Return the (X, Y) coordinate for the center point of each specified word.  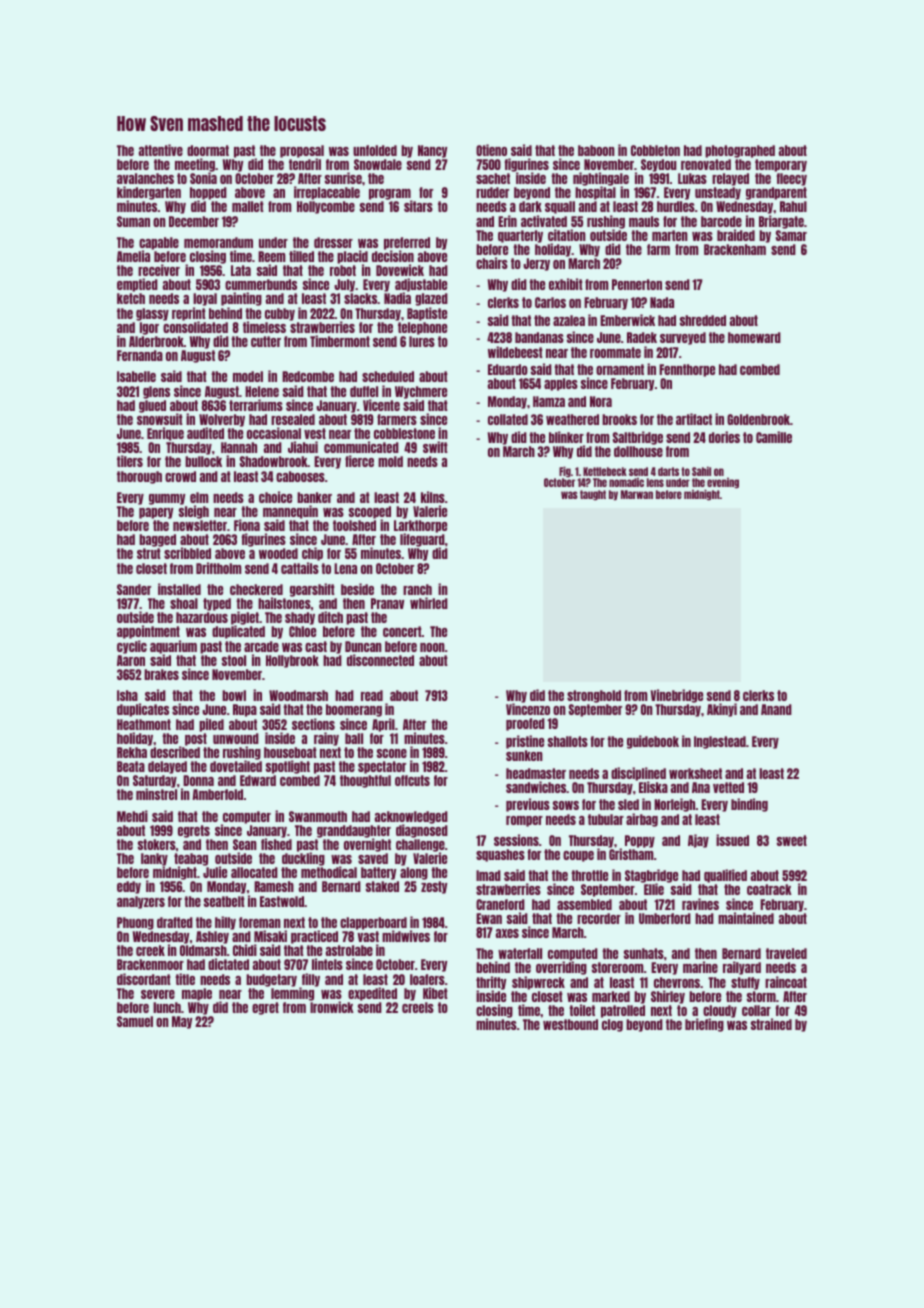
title (185, 979)
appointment (148, 632)
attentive (161, 150)
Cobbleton (655, 150)
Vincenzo (528, 709)
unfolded (375, 150)
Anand (776, 709)
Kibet (435, 993)
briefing (704, 1025)
